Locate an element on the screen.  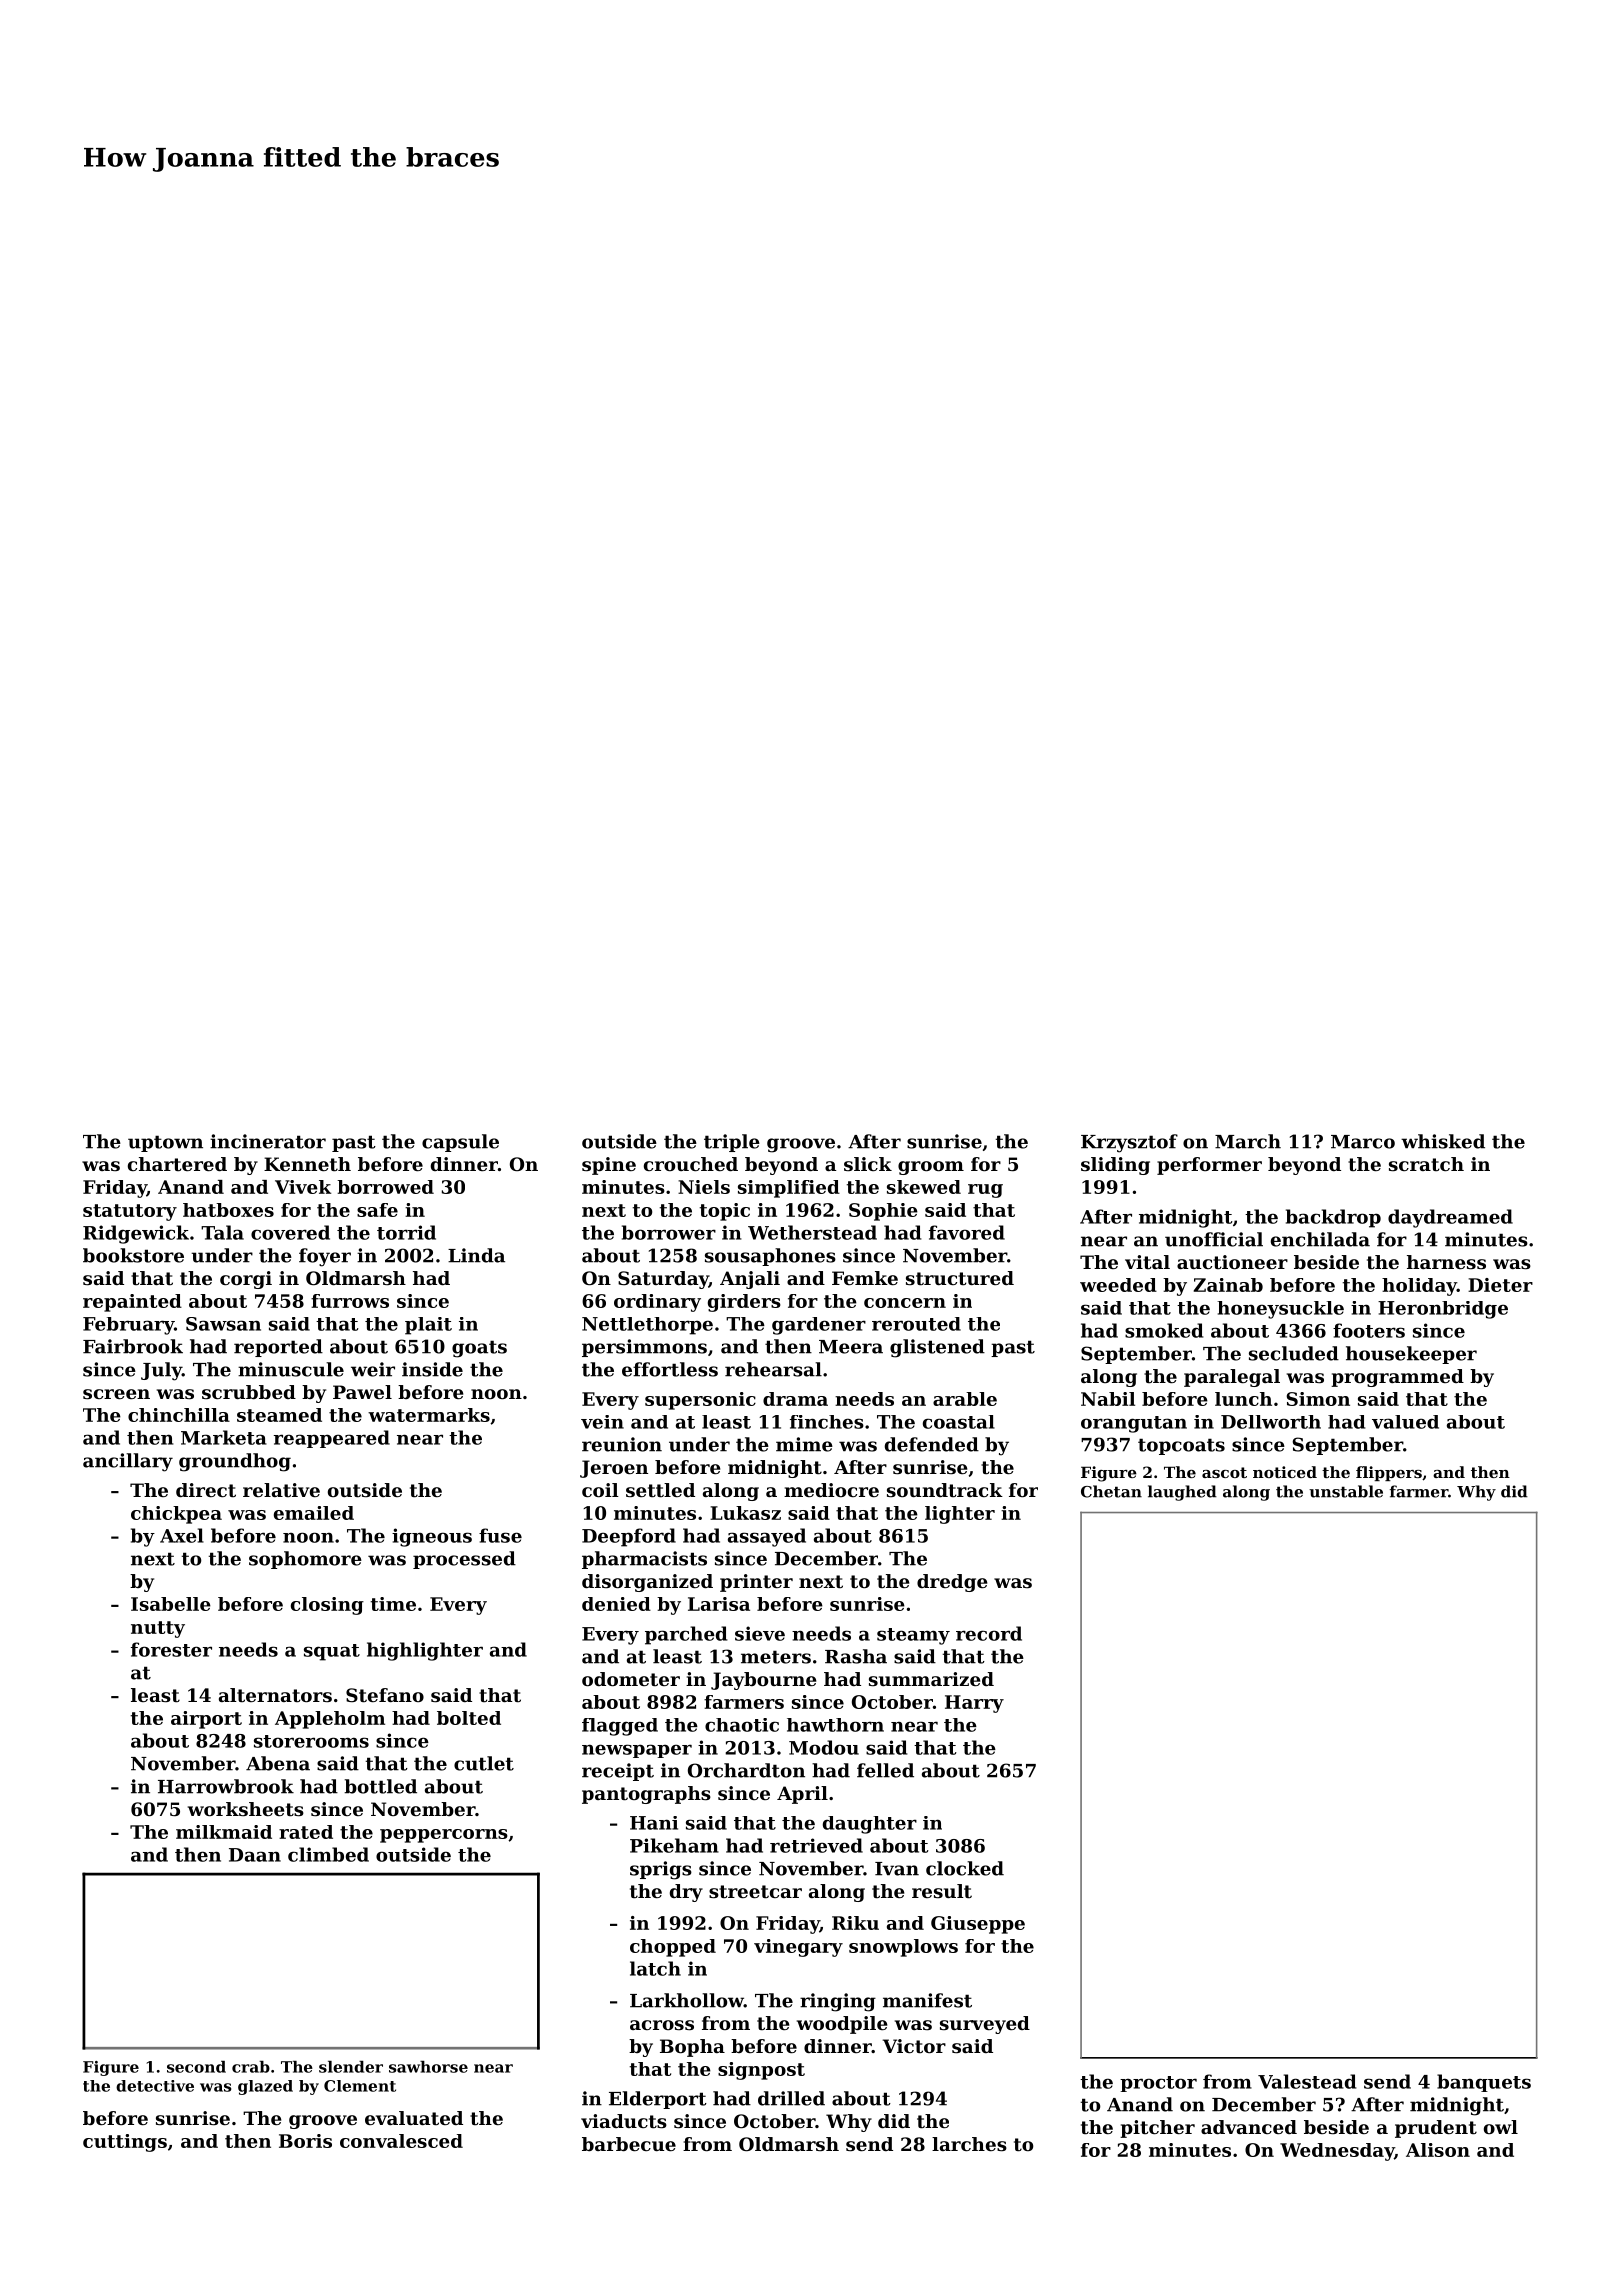
chartered is located at coordinates (177, 1164).
